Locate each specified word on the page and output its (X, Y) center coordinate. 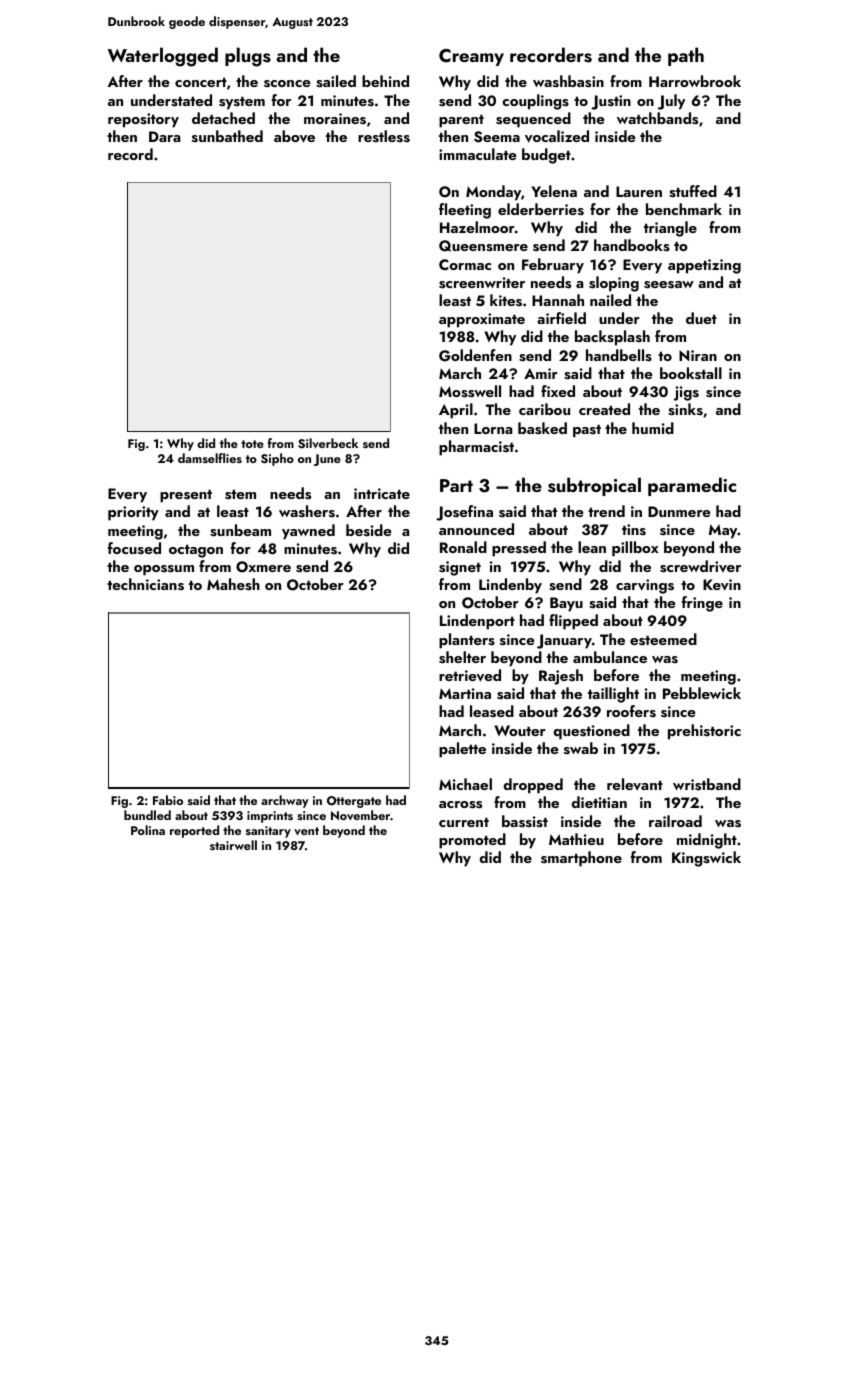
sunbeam (240, 530)
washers (307, 511)
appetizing (704, 266)
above (294, 136)
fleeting (465, 211)
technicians (145, 584)
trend (606, 511)
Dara (164, 136)
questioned (591, 732)
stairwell (233, 845)
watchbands (657, 118)
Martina (465, 693)
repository (143, 120)
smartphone (581, 859)
